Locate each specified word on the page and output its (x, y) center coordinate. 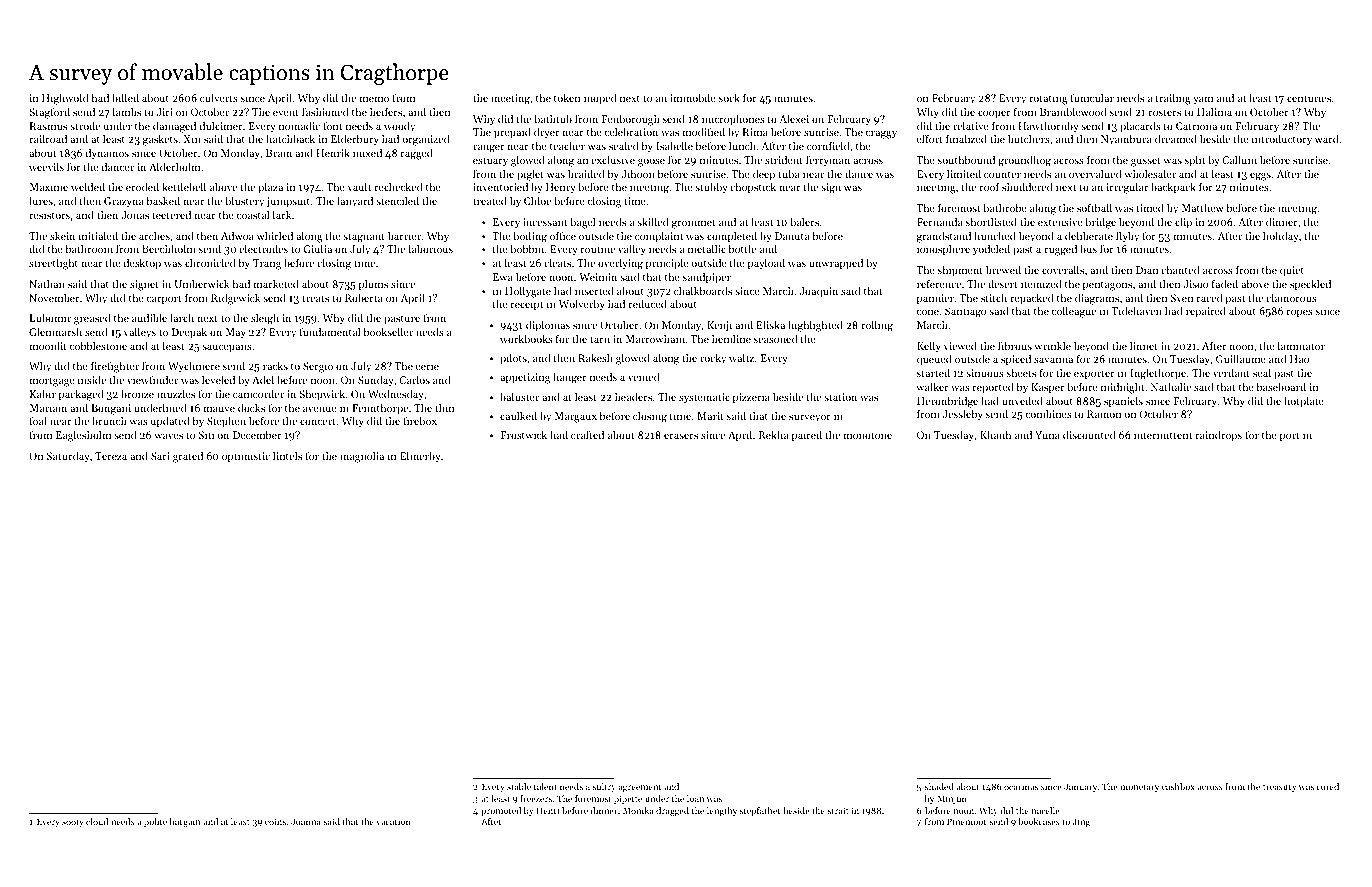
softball (1094, 207)
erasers (681, 436)
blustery (244, 202)
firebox (420, 420)
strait (838, 810)
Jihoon (638, 173)
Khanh (995, 434)
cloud (97, 821)
